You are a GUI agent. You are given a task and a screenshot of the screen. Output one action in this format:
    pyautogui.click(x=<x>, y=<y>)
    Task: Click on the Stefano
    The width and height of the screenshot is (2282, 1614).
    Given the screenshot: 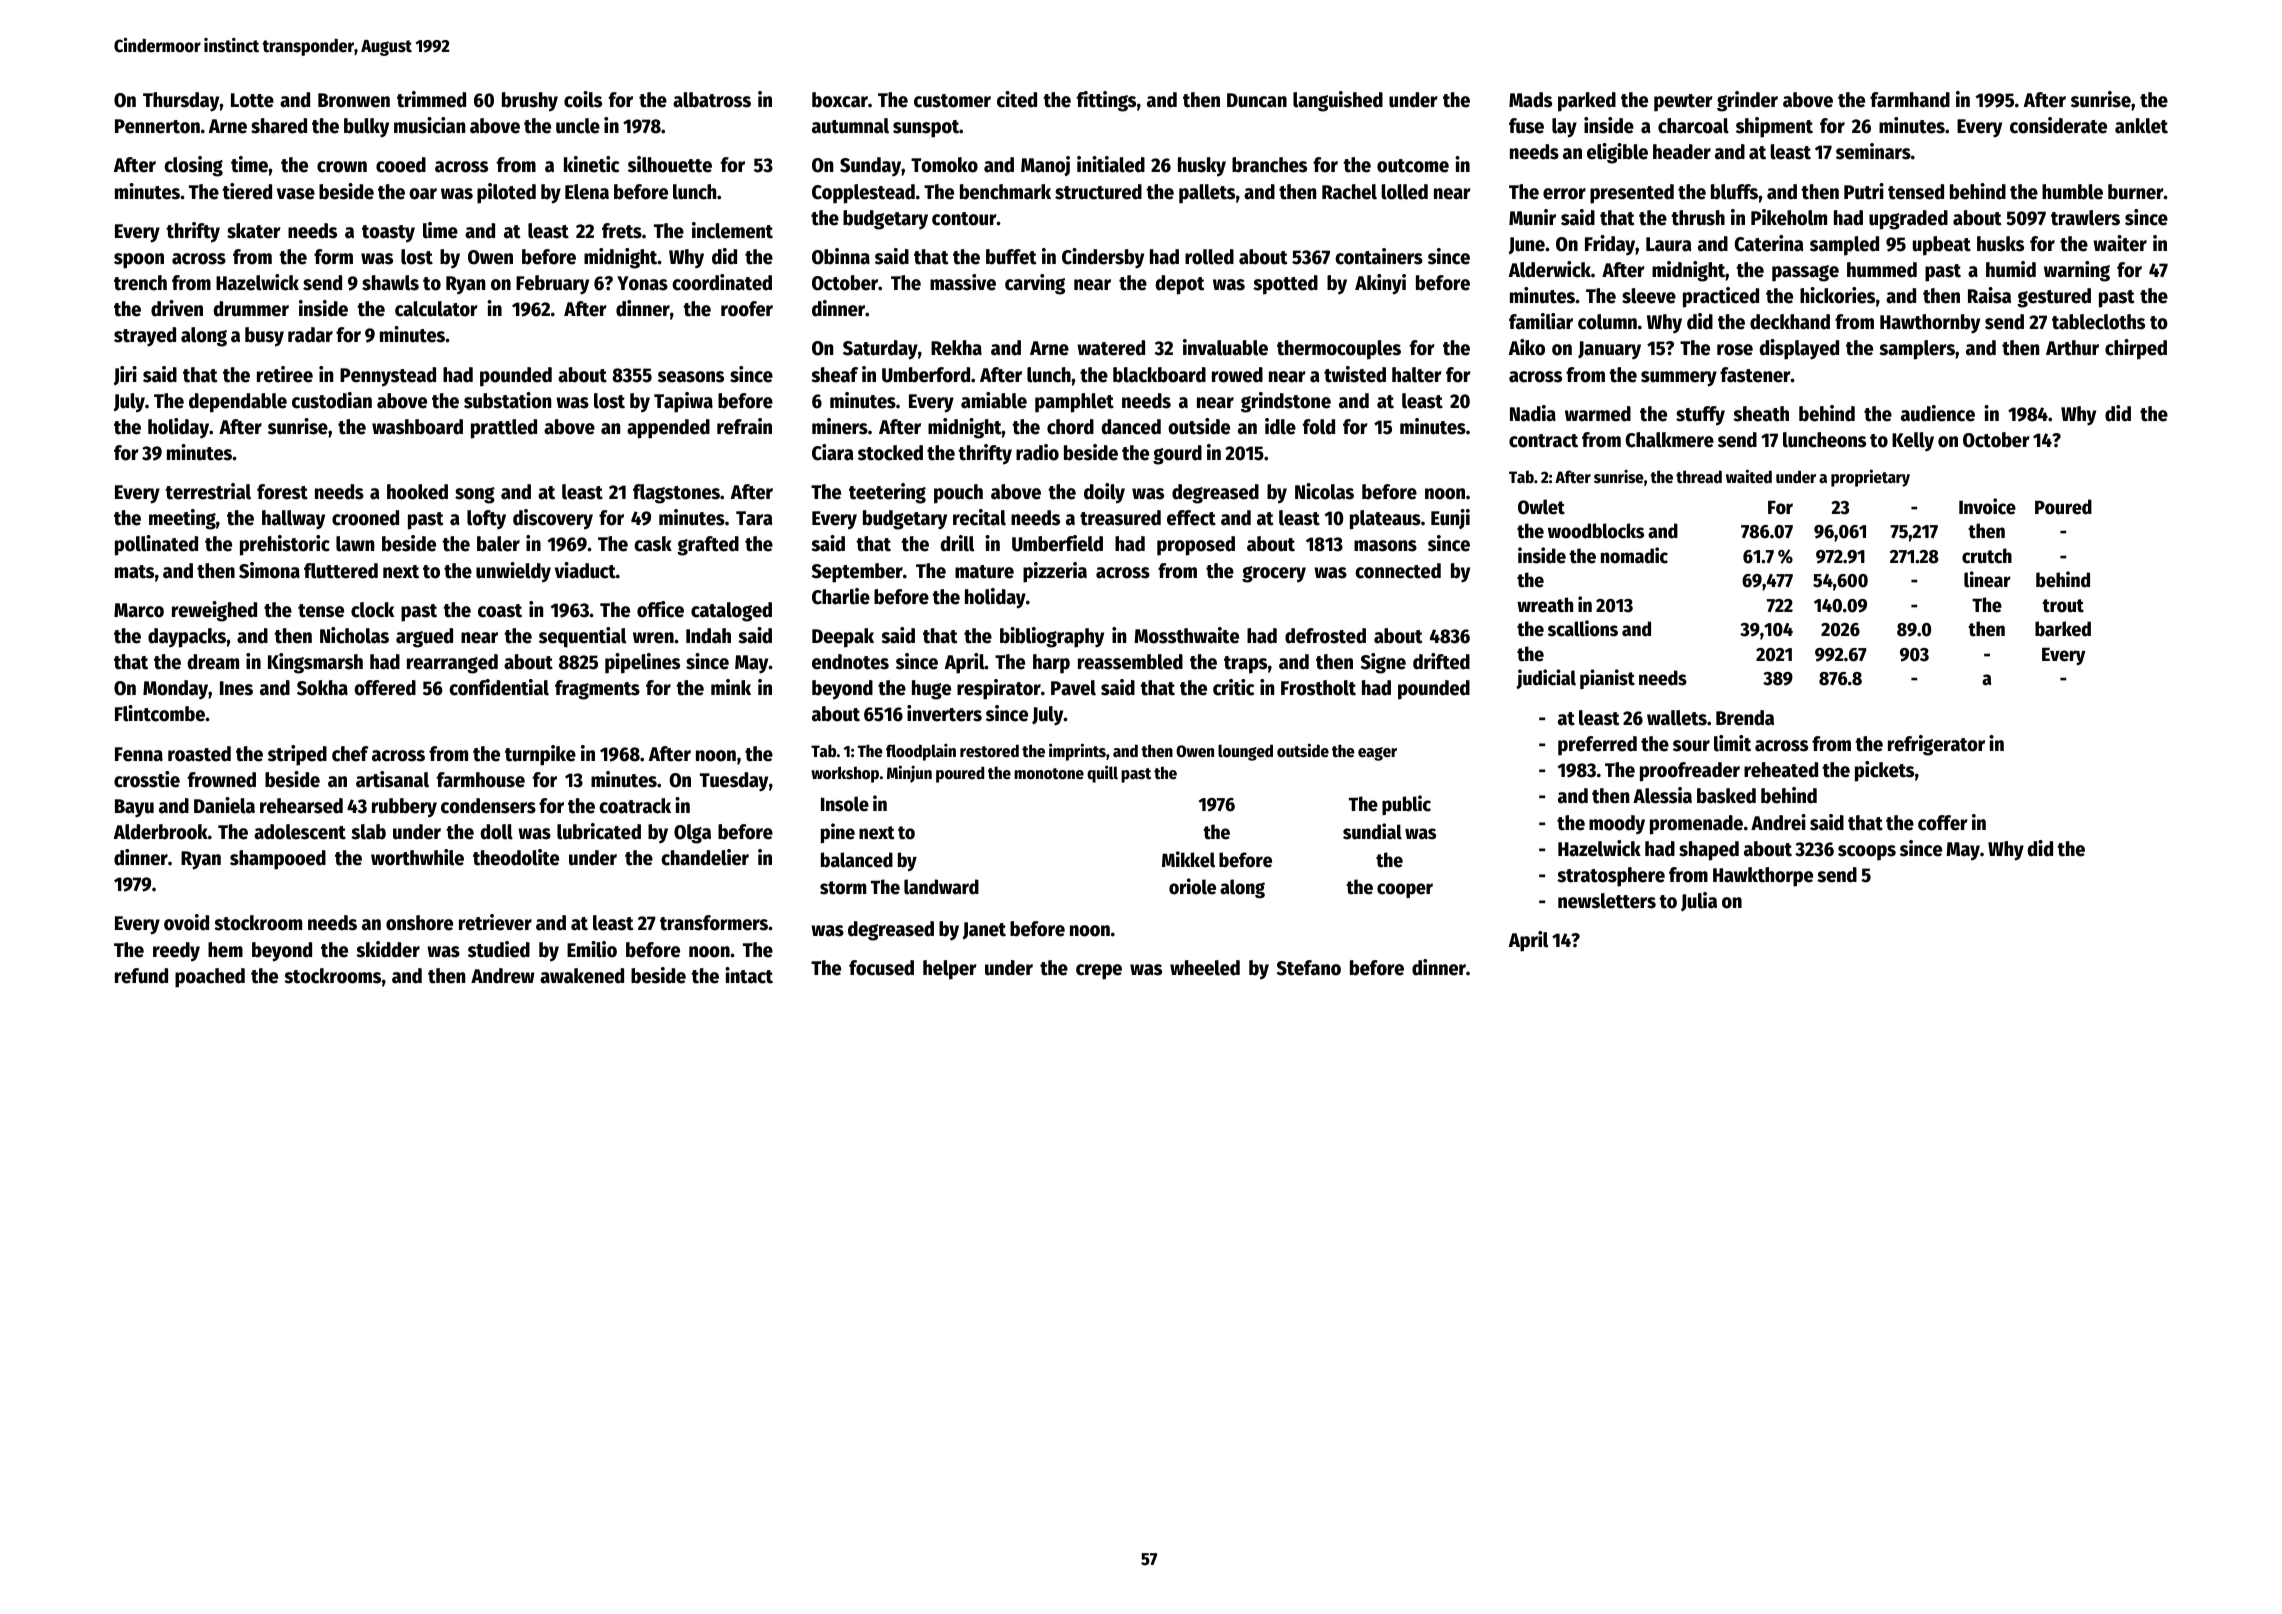 What is the action you would take?
    pyautogui.click(x=1309, y=968)
